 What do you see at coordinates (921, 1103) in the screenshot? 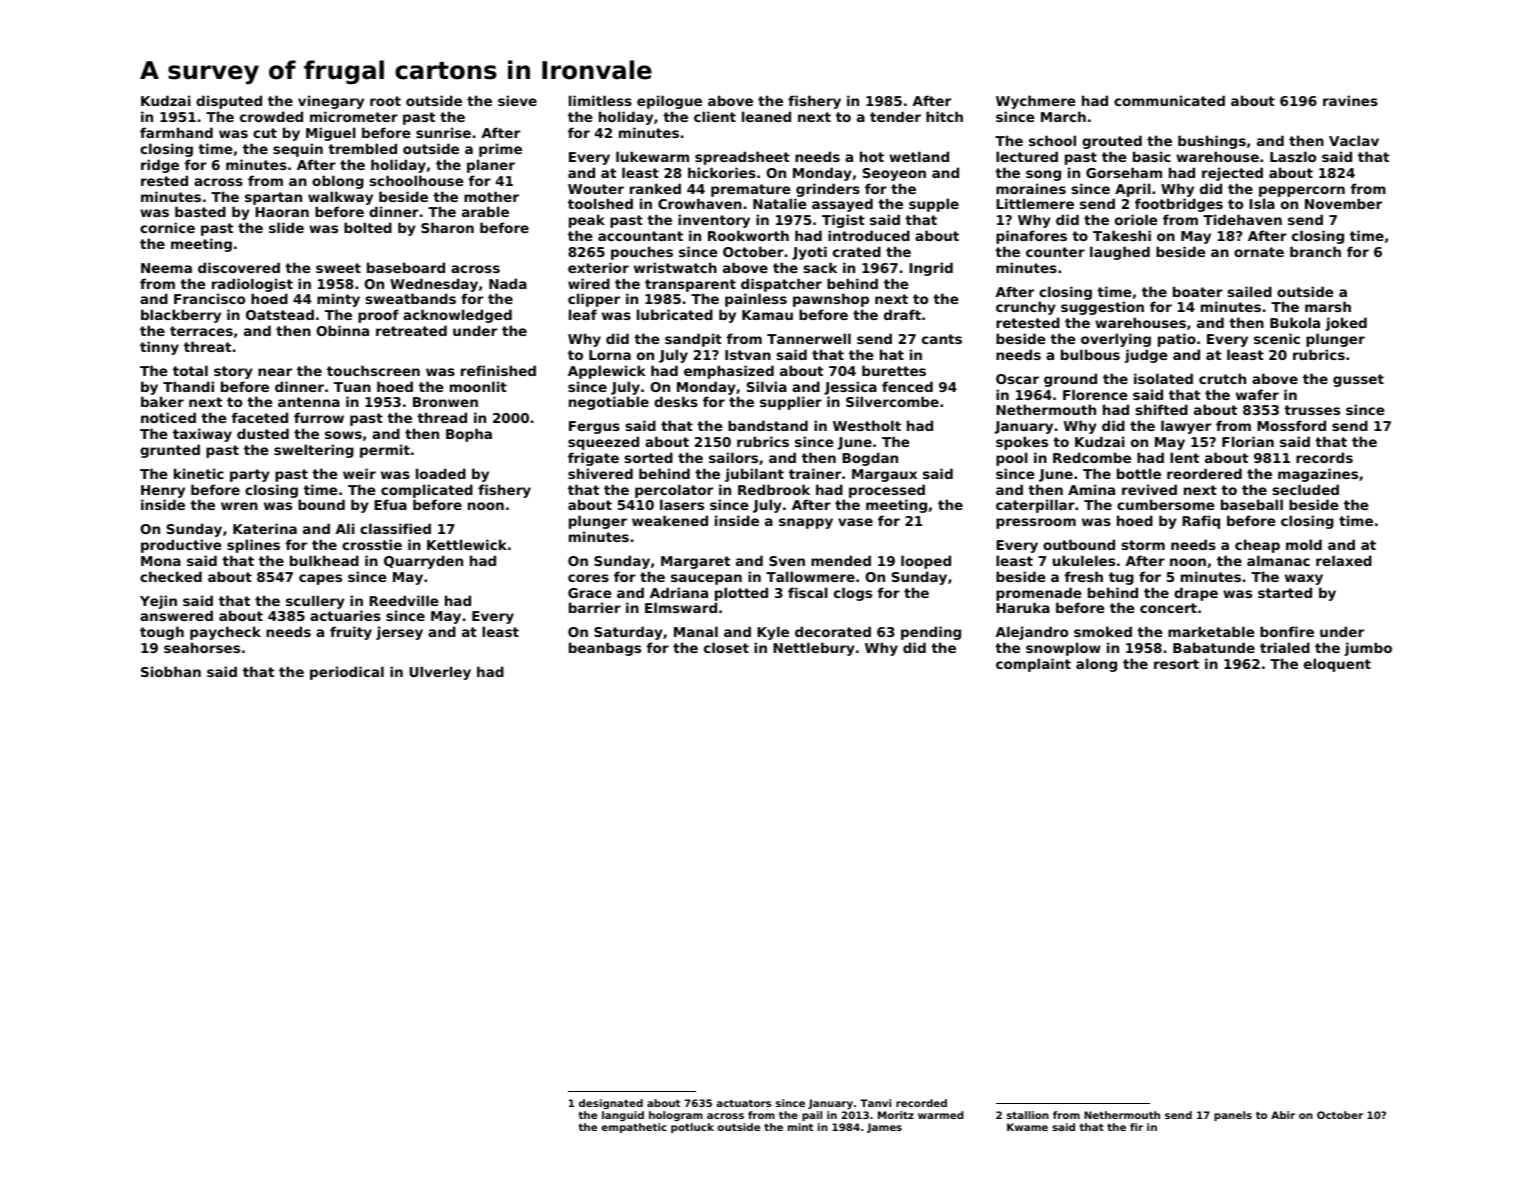
I see `recorded` at bounding box center [921, 1103].
